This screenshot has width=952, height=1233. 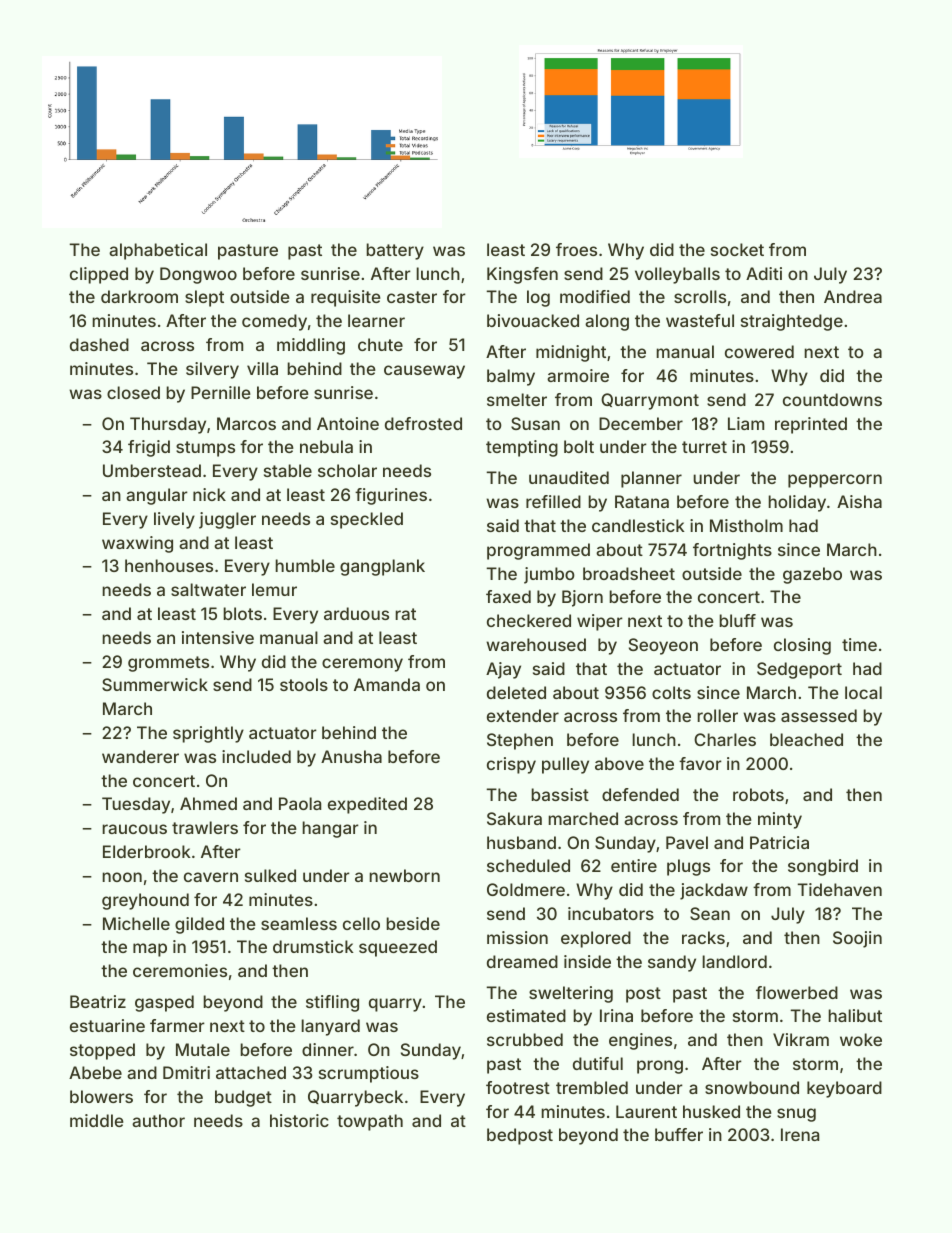 I want to click on inside, so click(x=587, y=961).
